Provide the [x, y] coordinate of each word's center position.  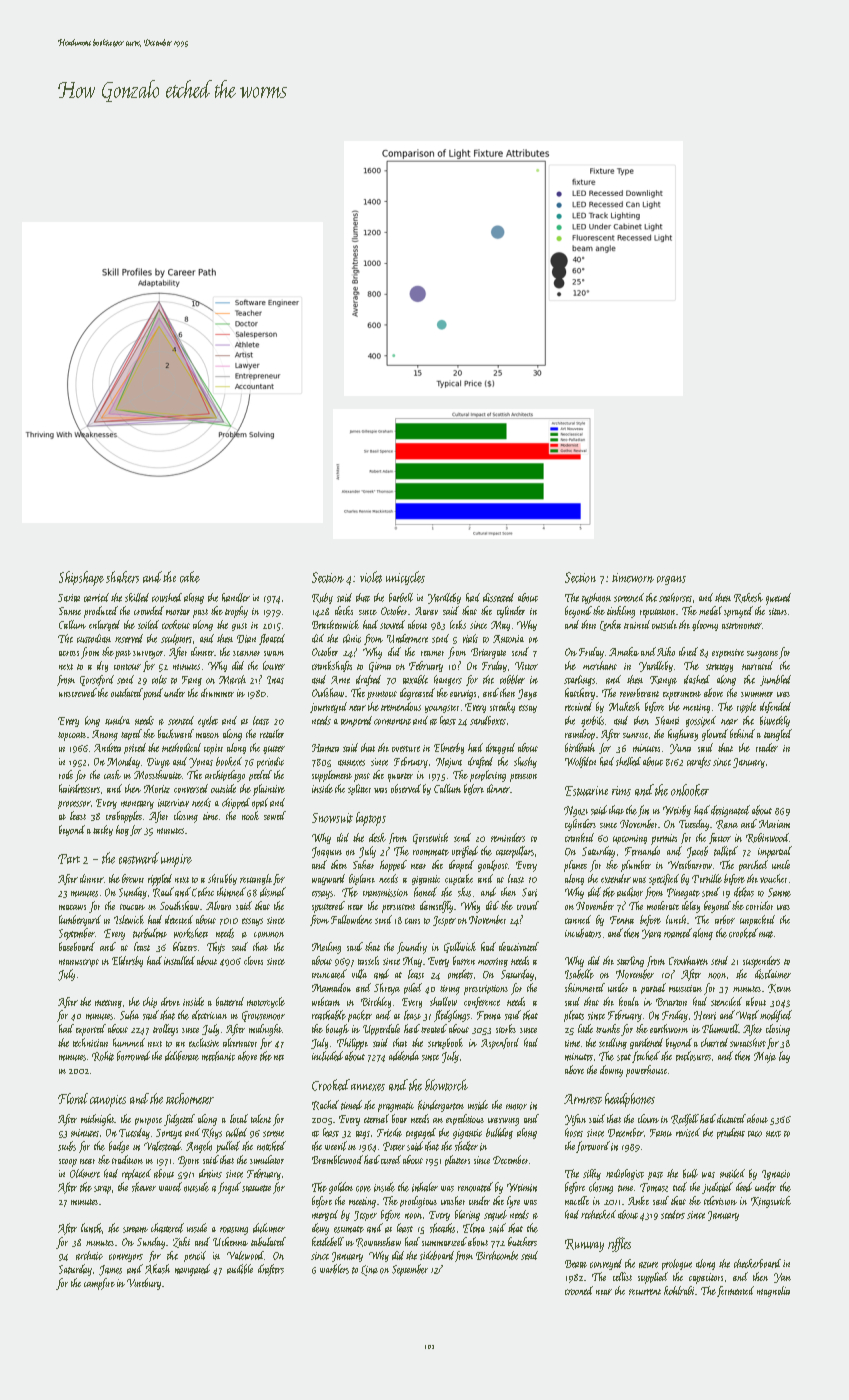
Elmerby [449, 748]
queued [778, 599]
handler [236, 597]
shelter [466, 1146]
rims [621, 791]
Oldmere [85, 1173]
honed [425, 892]
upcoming [630, 839]
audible [240, 1269]
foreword [593, 1147]
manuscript [79, 963]
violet [371, 577]
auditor [630, 892]
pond [153, 694]
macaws [72, 907]
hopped [393, 866]
